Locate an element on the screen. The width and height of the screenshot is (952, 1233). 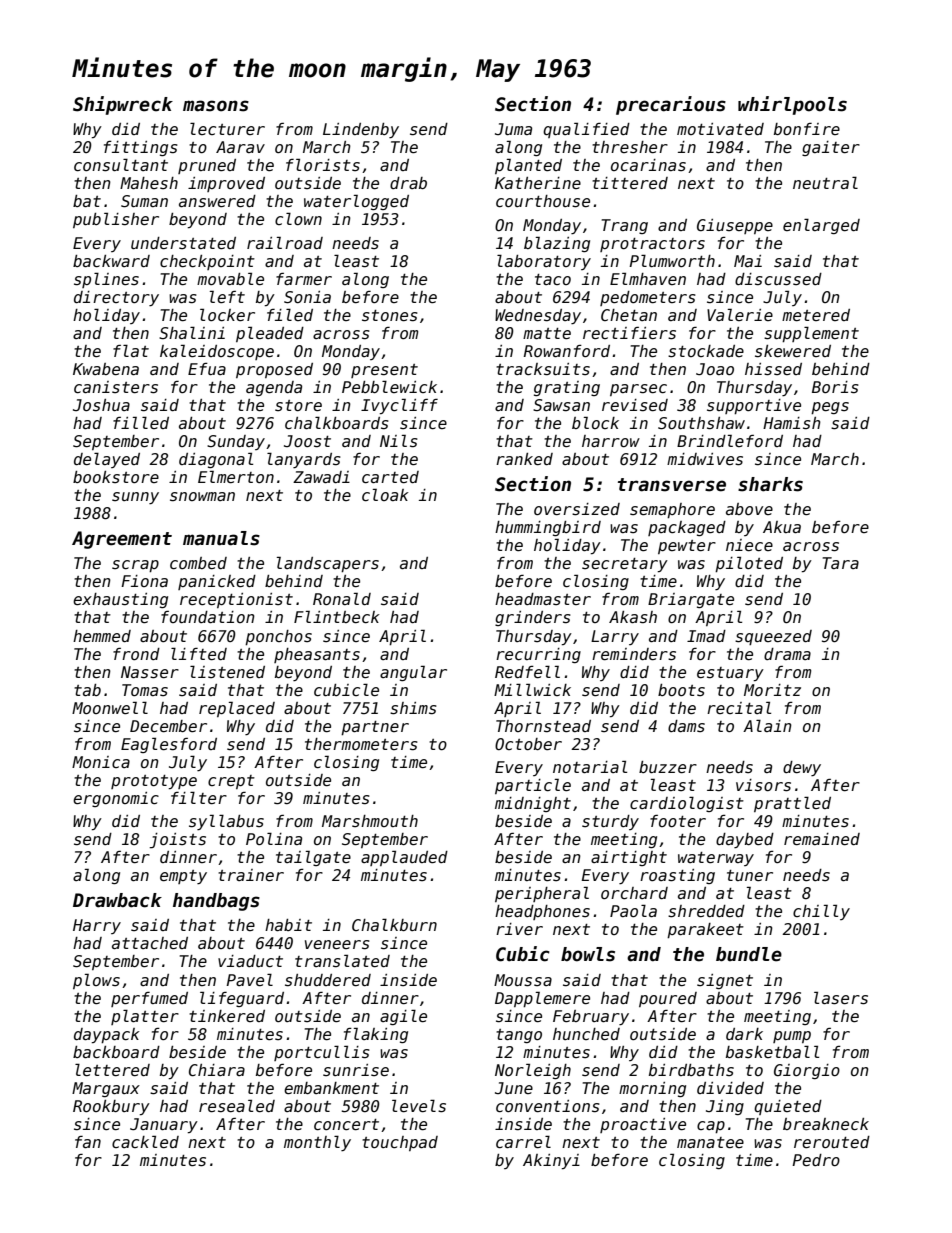
translated is located at coordinates (342, 960).
